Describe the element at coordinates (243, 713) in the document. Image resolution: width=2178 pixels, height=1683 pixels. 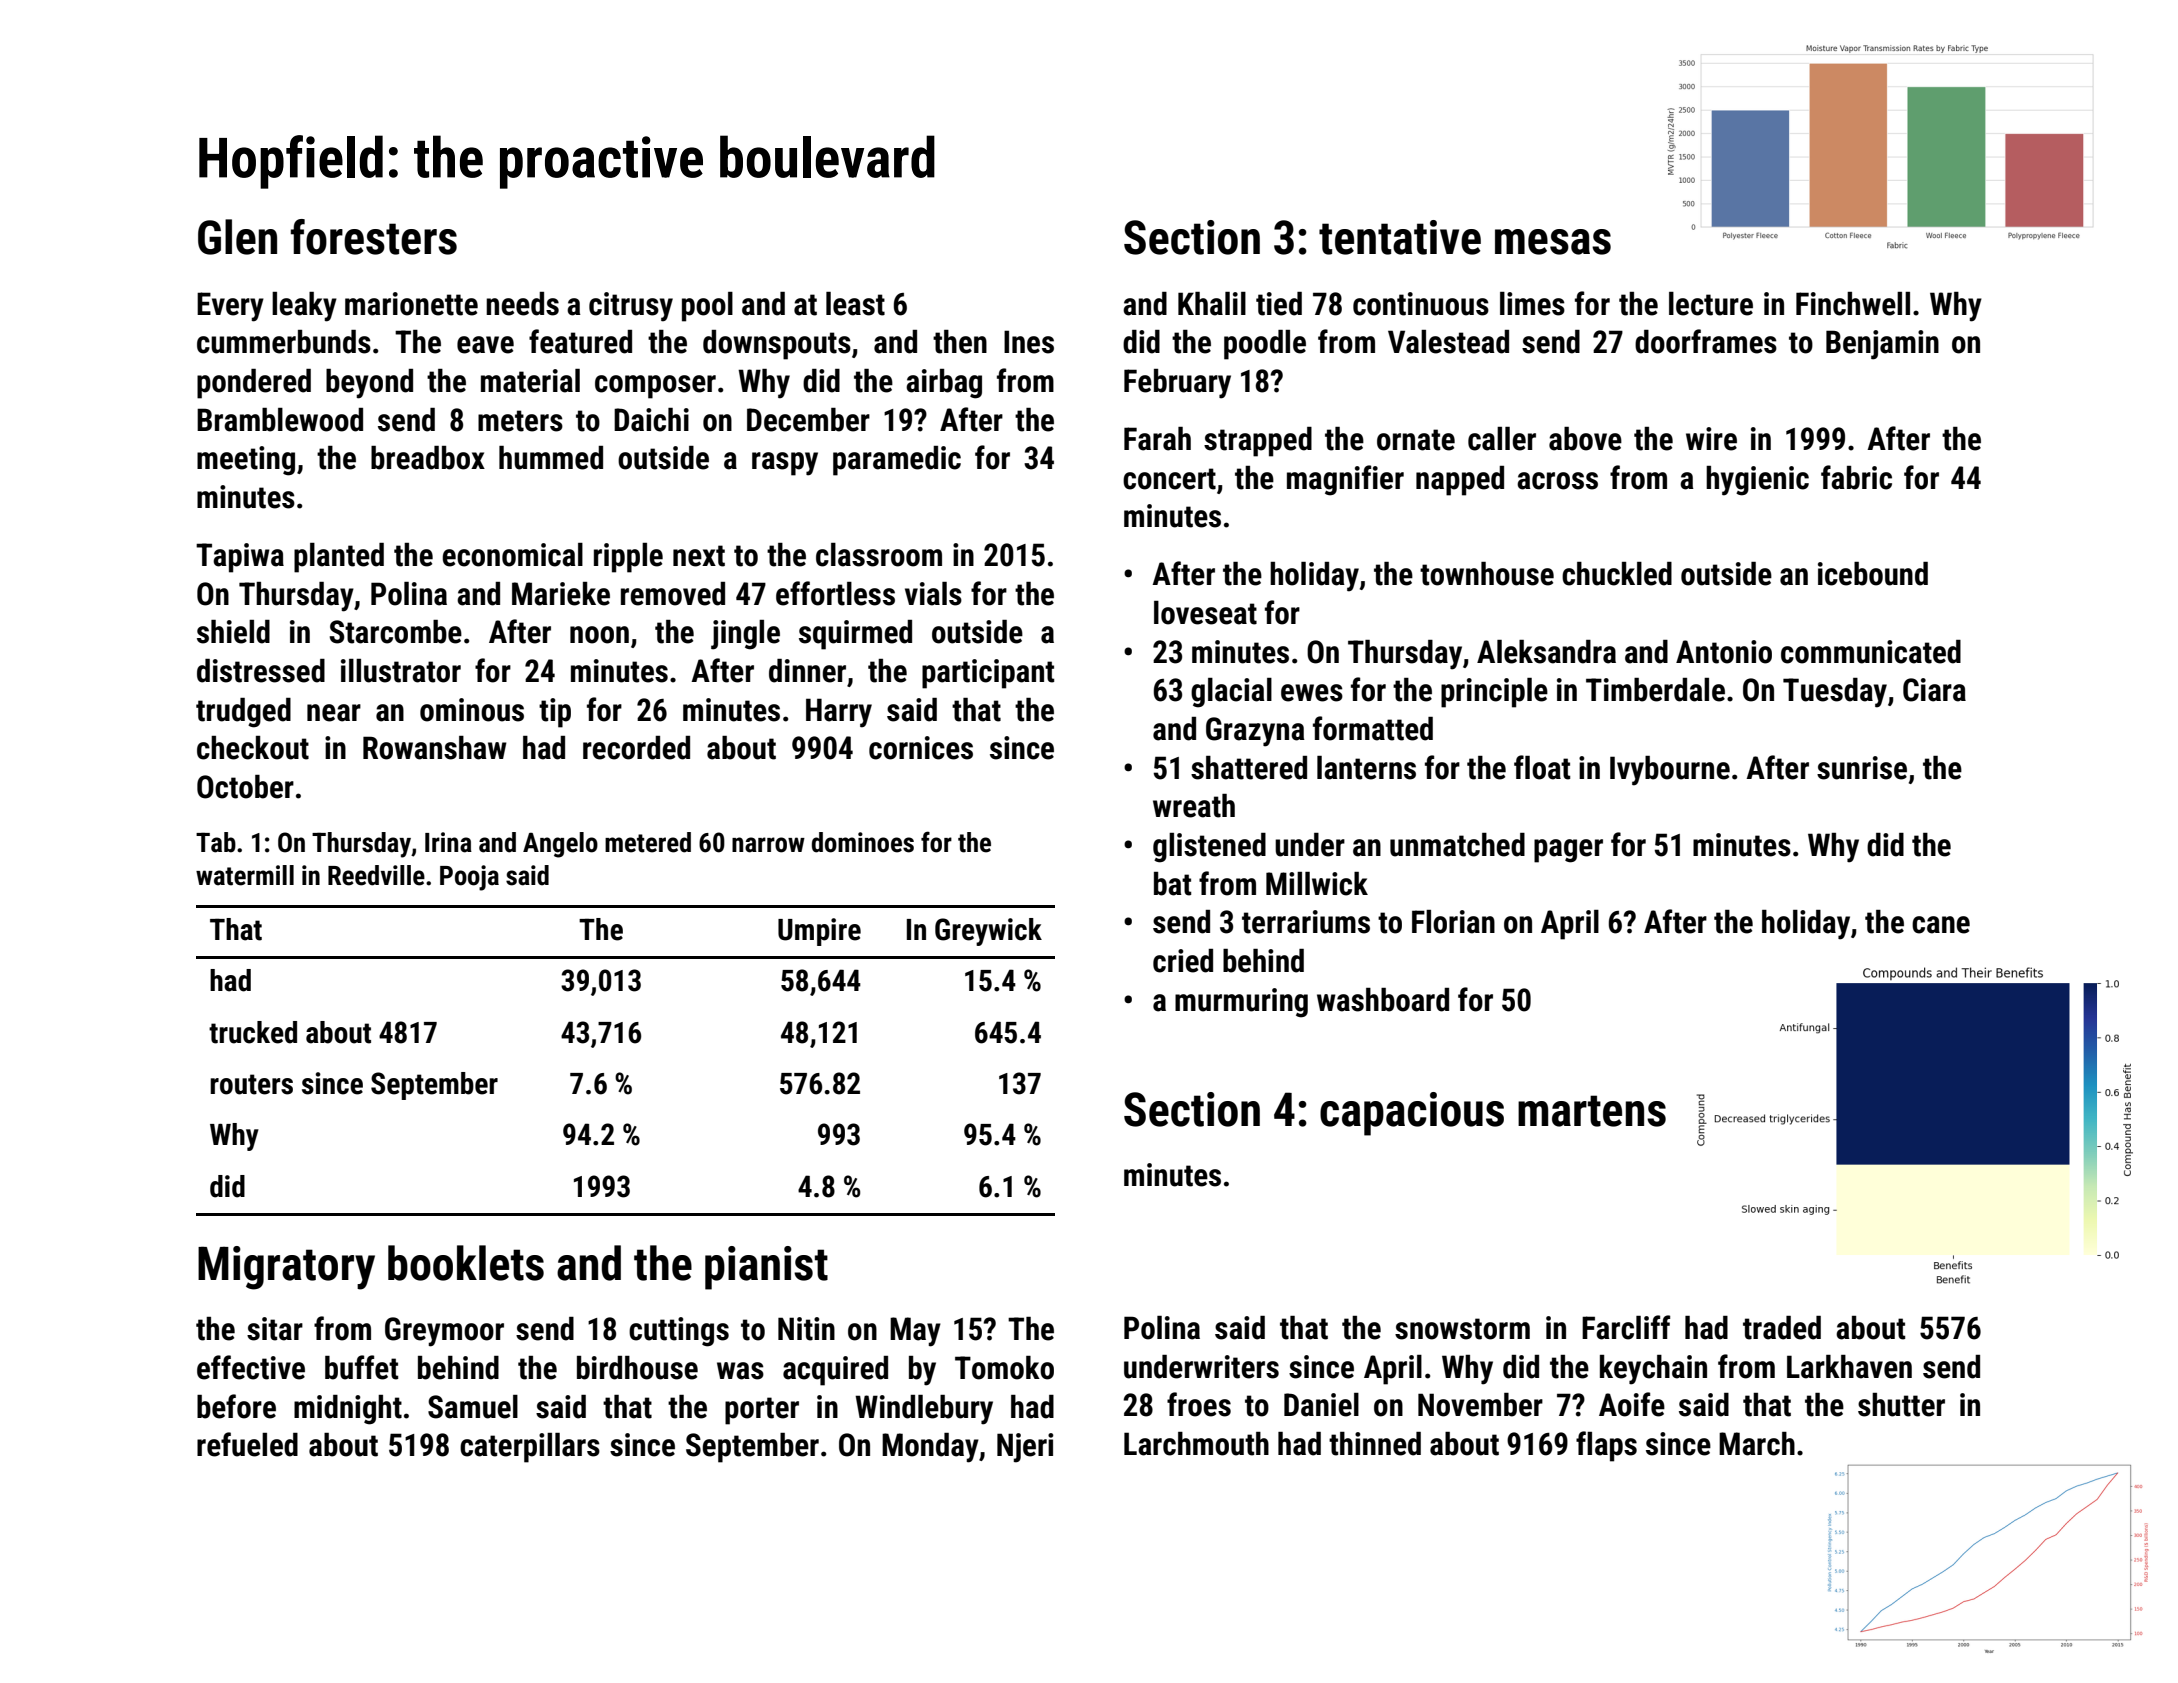
I see `trudged` at that location.
